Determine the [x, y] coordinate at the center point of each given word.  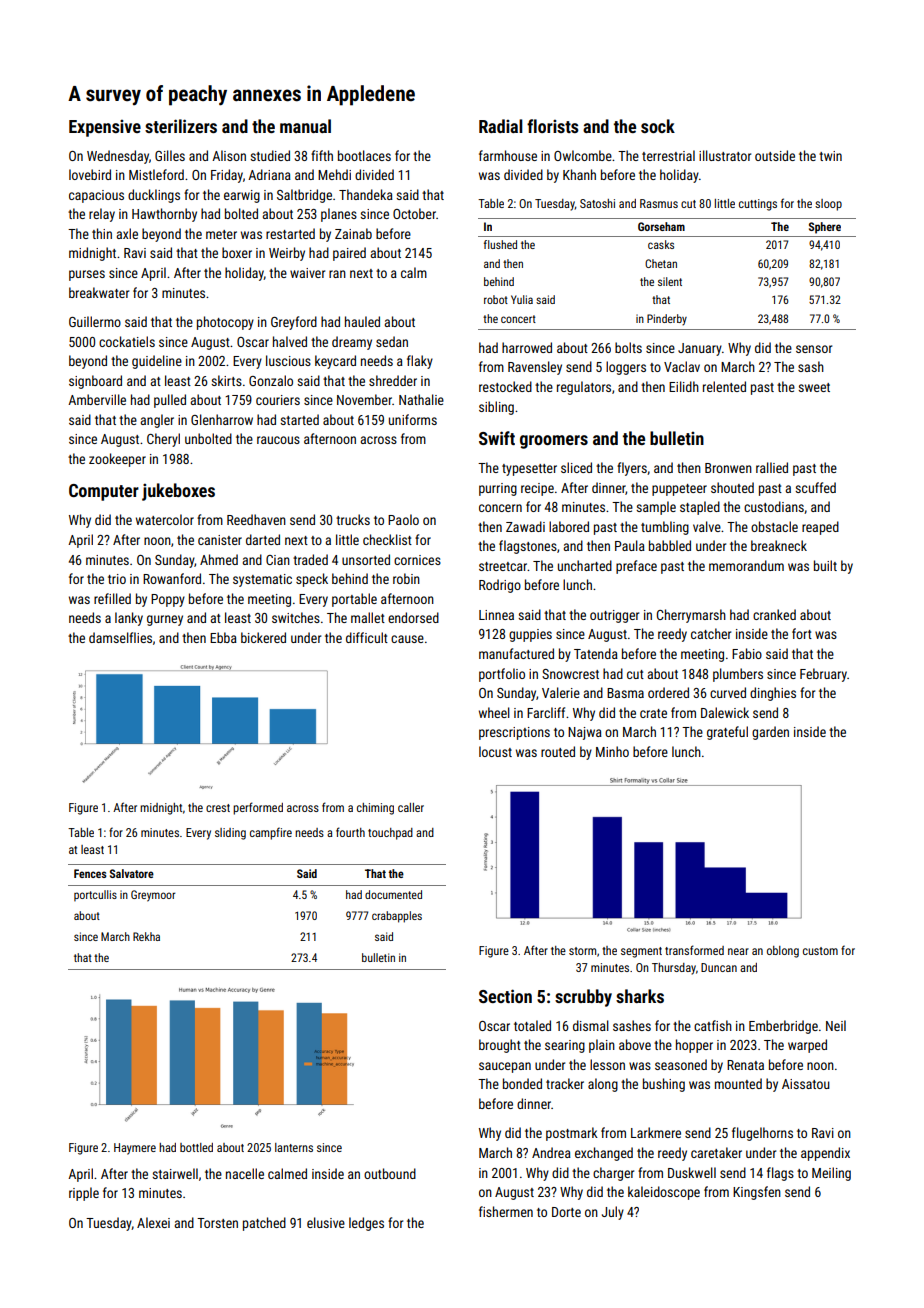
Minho [612, 751]
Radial [501, 126]
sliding [230, 834]
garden [770, 733]
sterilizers [181, 126]
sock [658, 126]
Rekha [146, 936]
